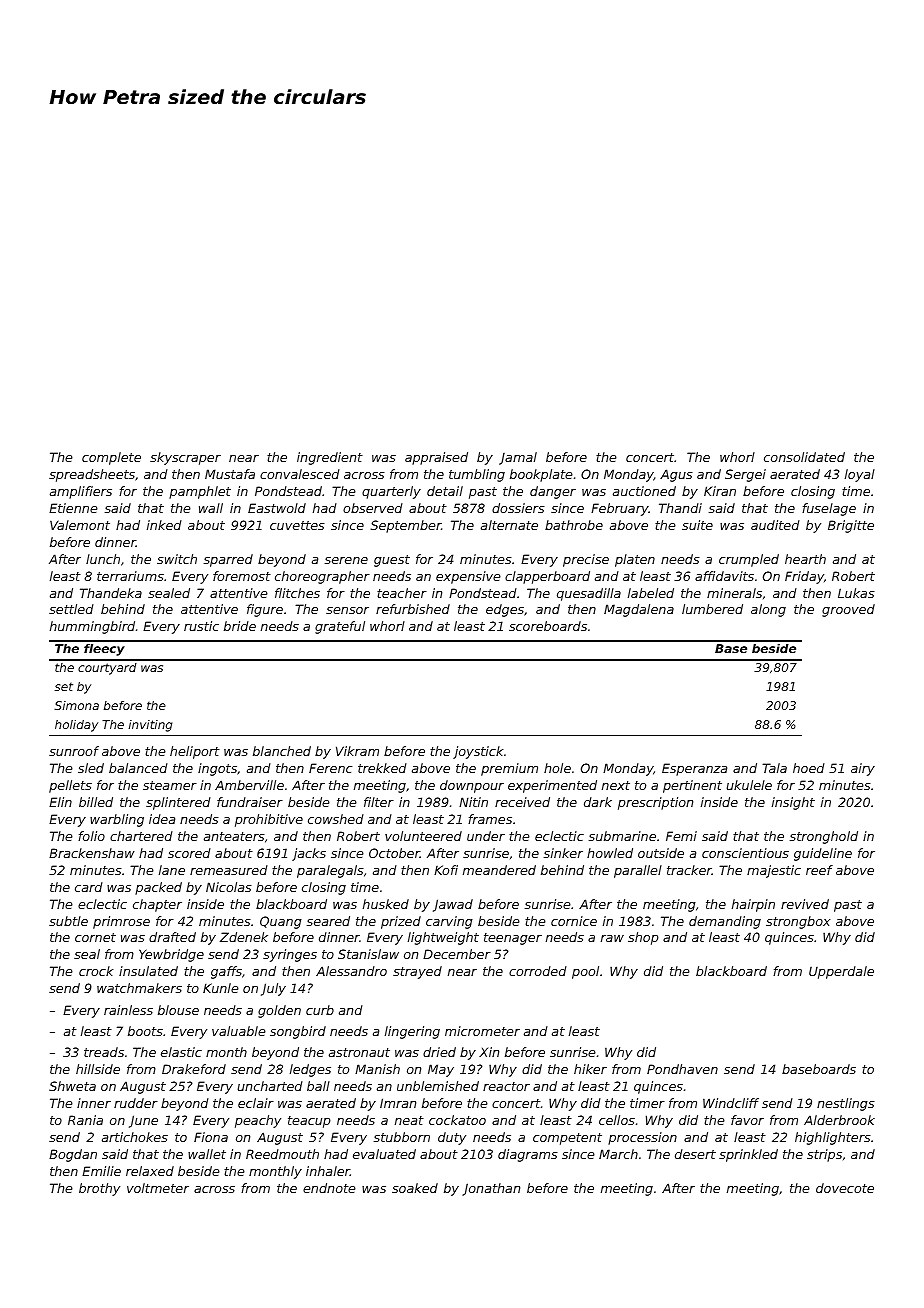  What do you see at coordinates (712, 609) in the screenshot?
I see `lumbered` at bounding box center [712, 609].
